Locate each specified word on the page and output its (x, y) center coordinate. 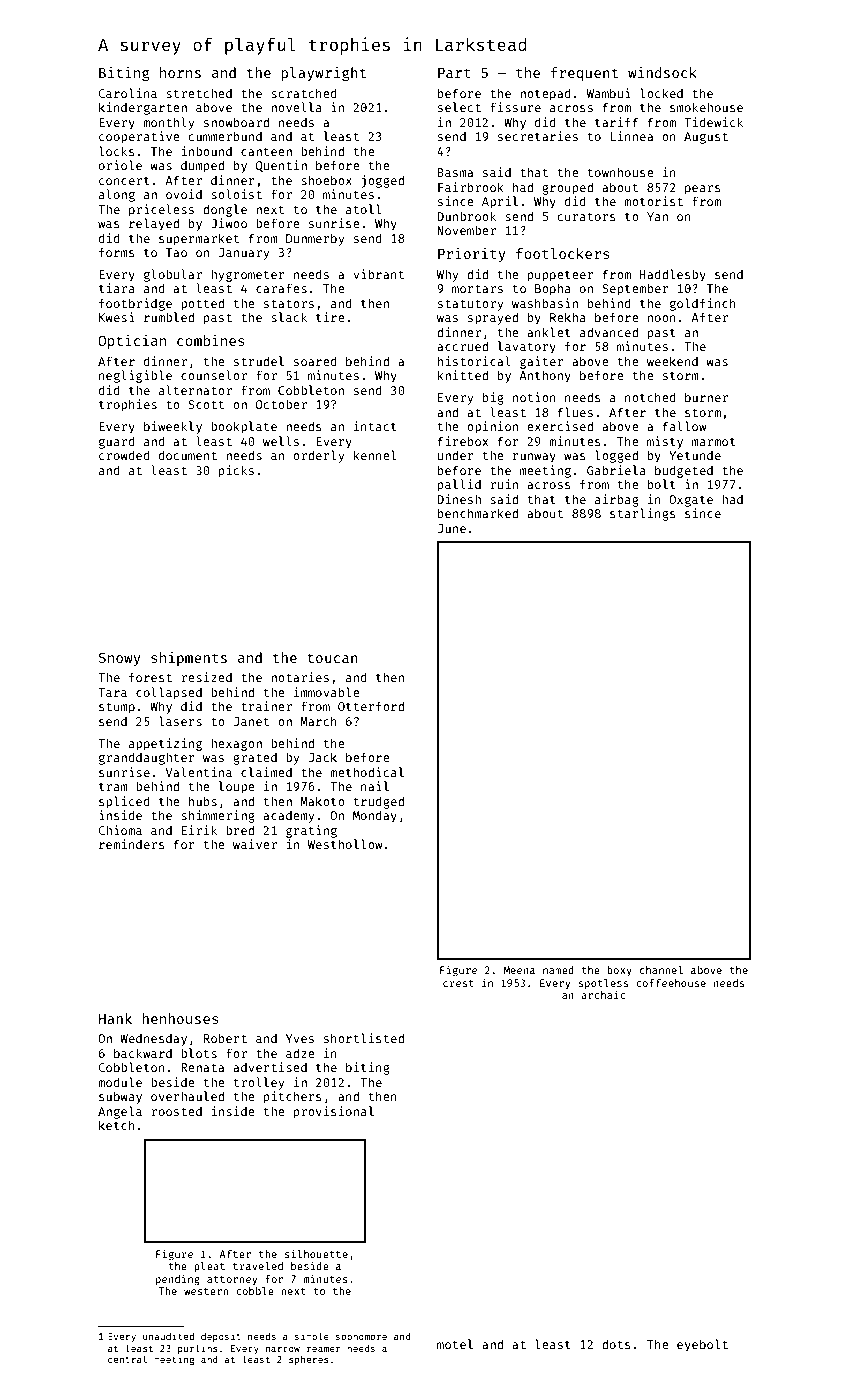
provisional (334, 1112)
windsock (662, 72)
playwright (323, 74)
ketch (117, 1125)
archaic (603, 994)
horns (180, 72)
